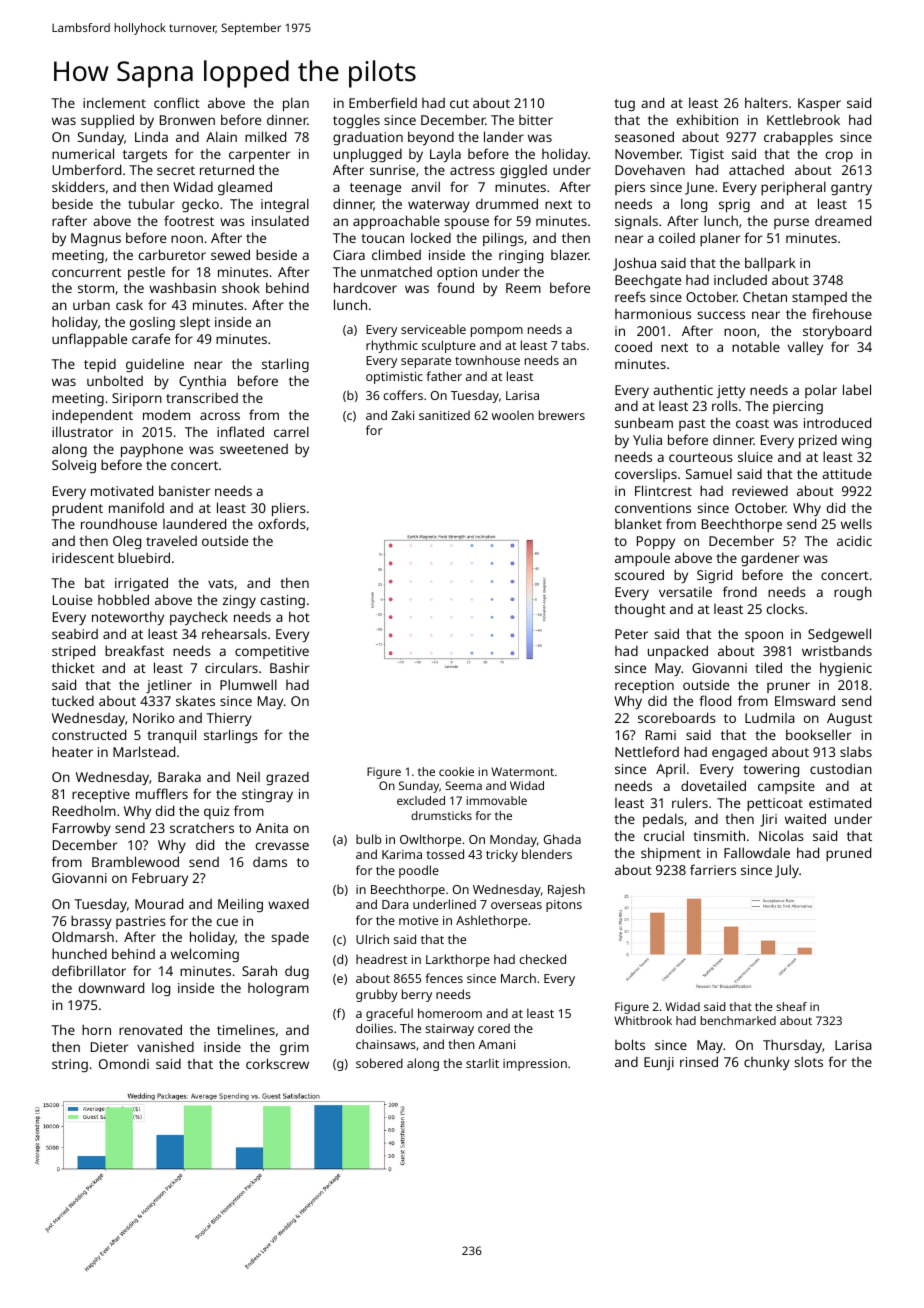 This image has height=1308, width=924. What do you see at coordinates (394, 378) in the image?
I see `optimistic` at bounding box center [394, 378].
